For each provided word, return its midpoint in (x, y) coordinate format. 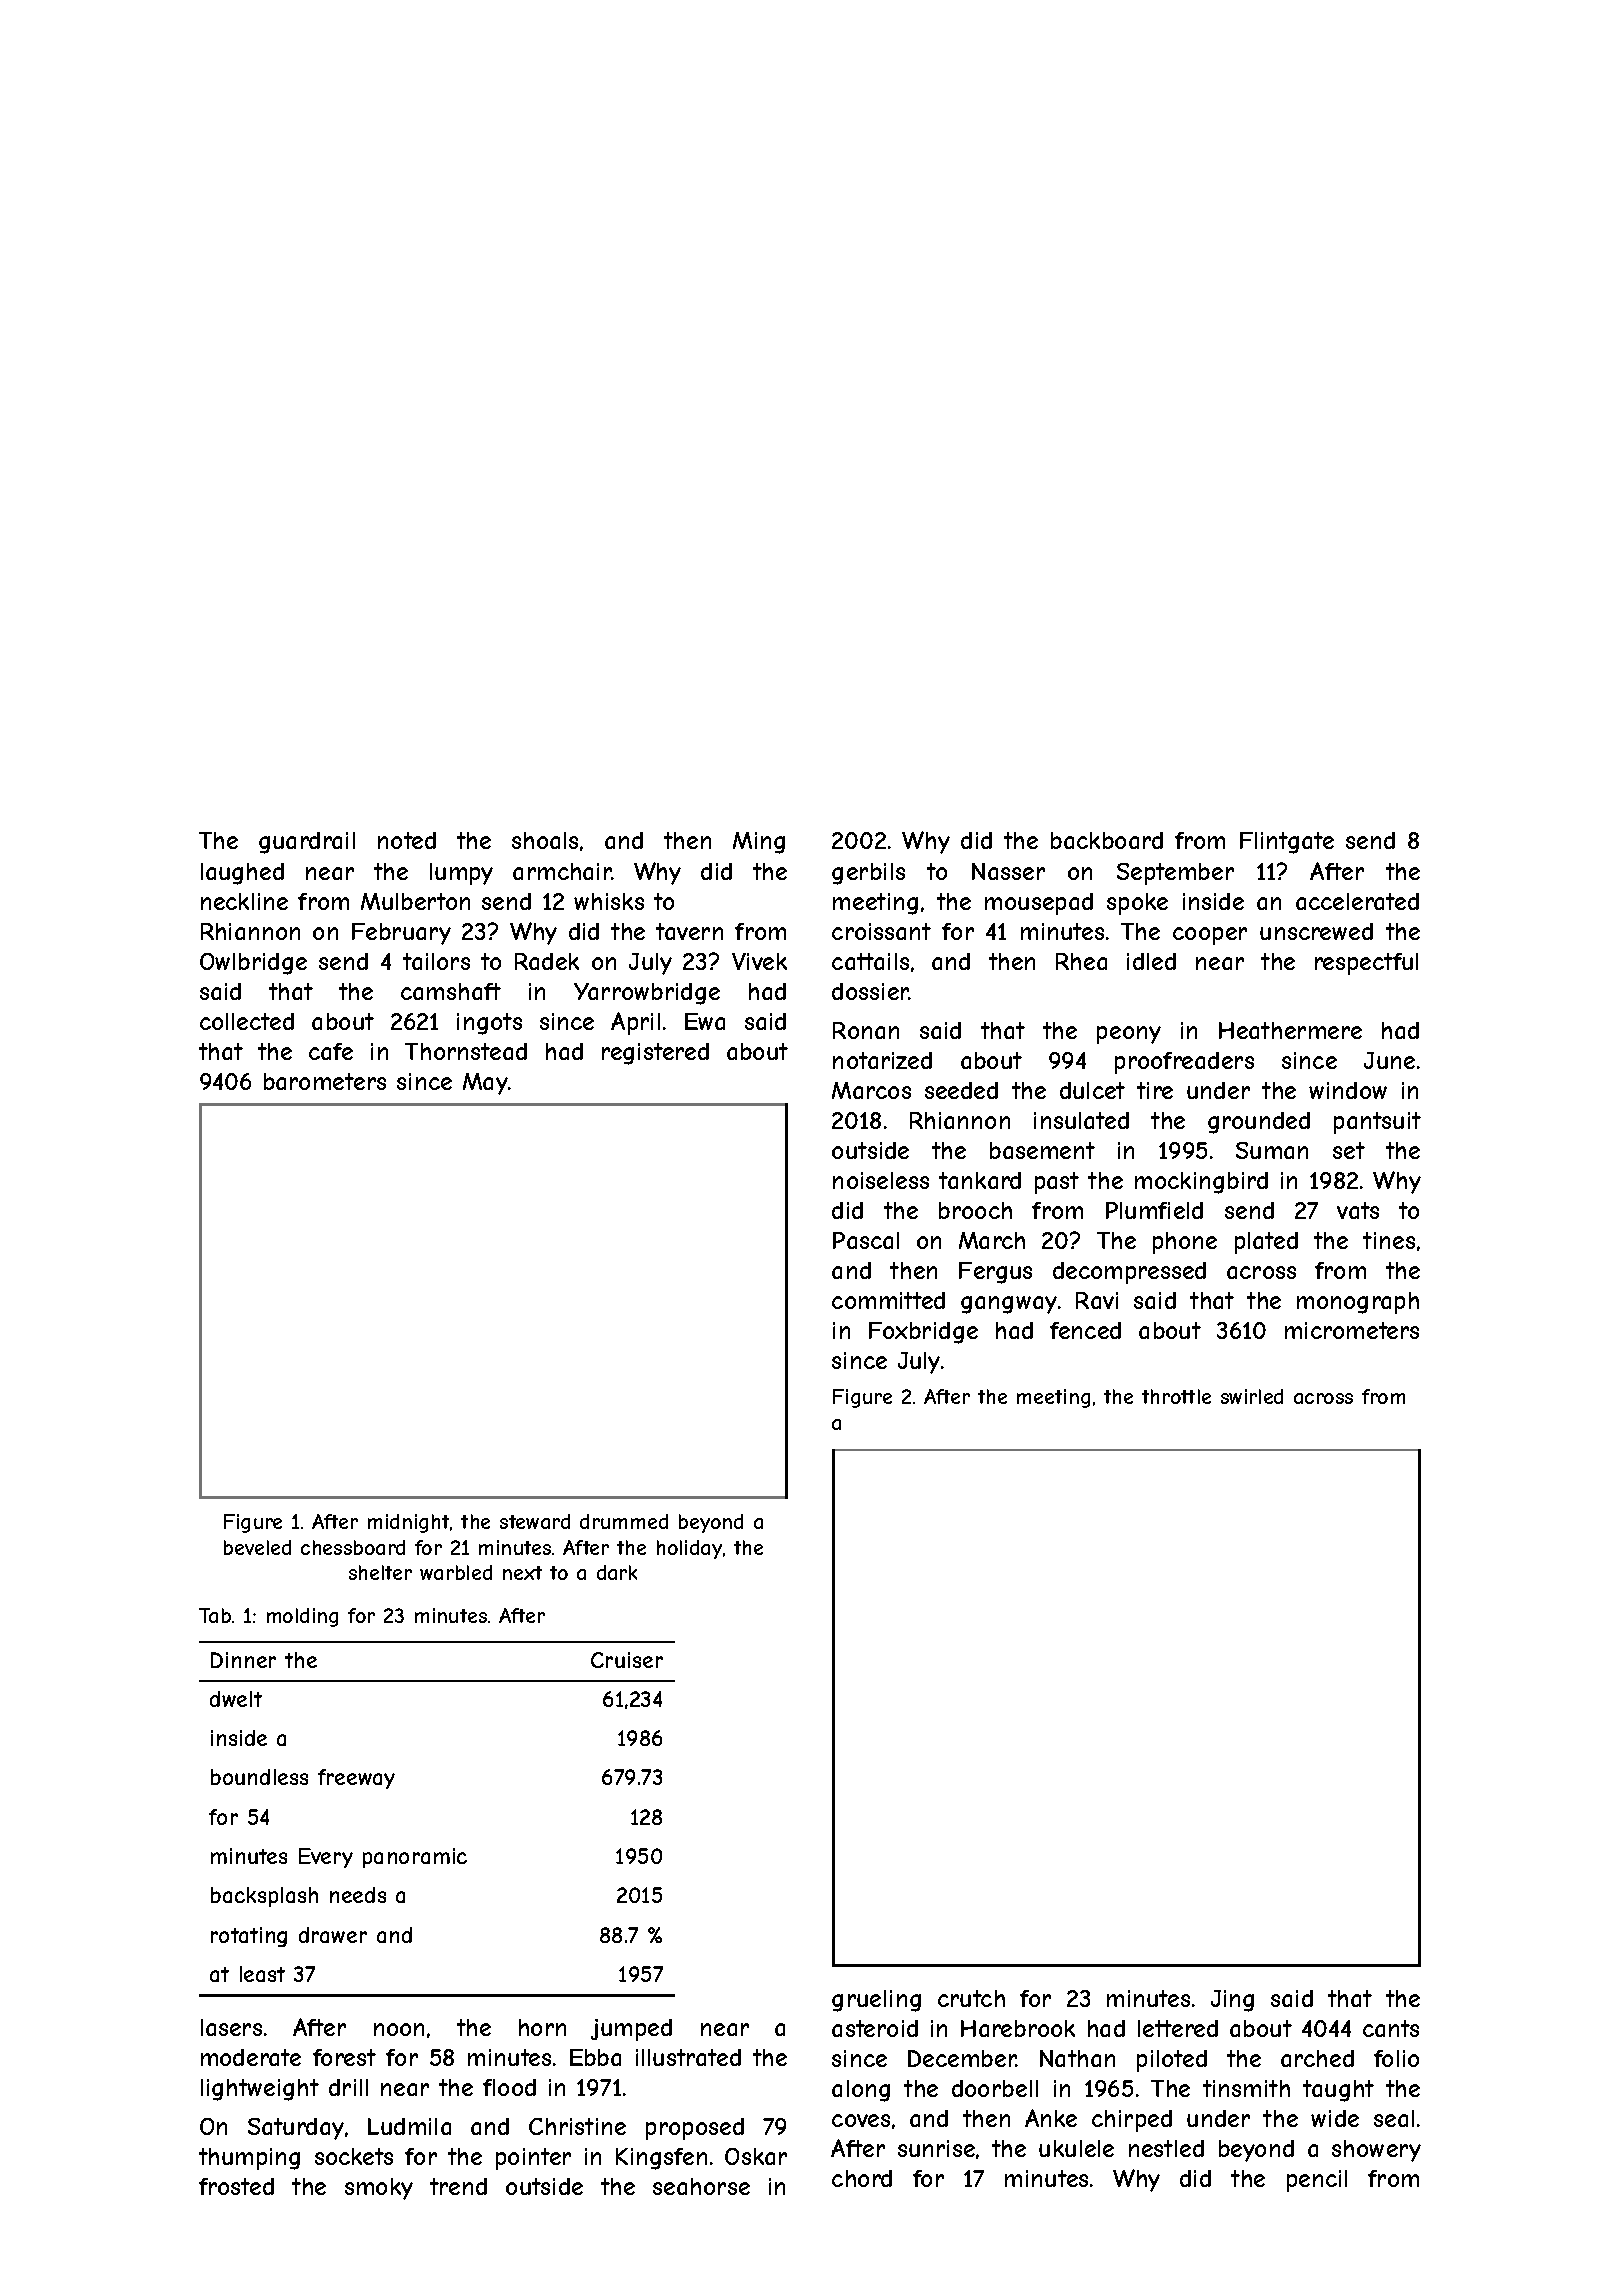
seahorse (701, 2186)
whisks (609, 901)
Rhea (1081, 961)
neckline (244, 901)
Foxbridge (923, 1333)
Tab (215, 1615)
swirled (1252, 1396)
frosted (236, 2186)
